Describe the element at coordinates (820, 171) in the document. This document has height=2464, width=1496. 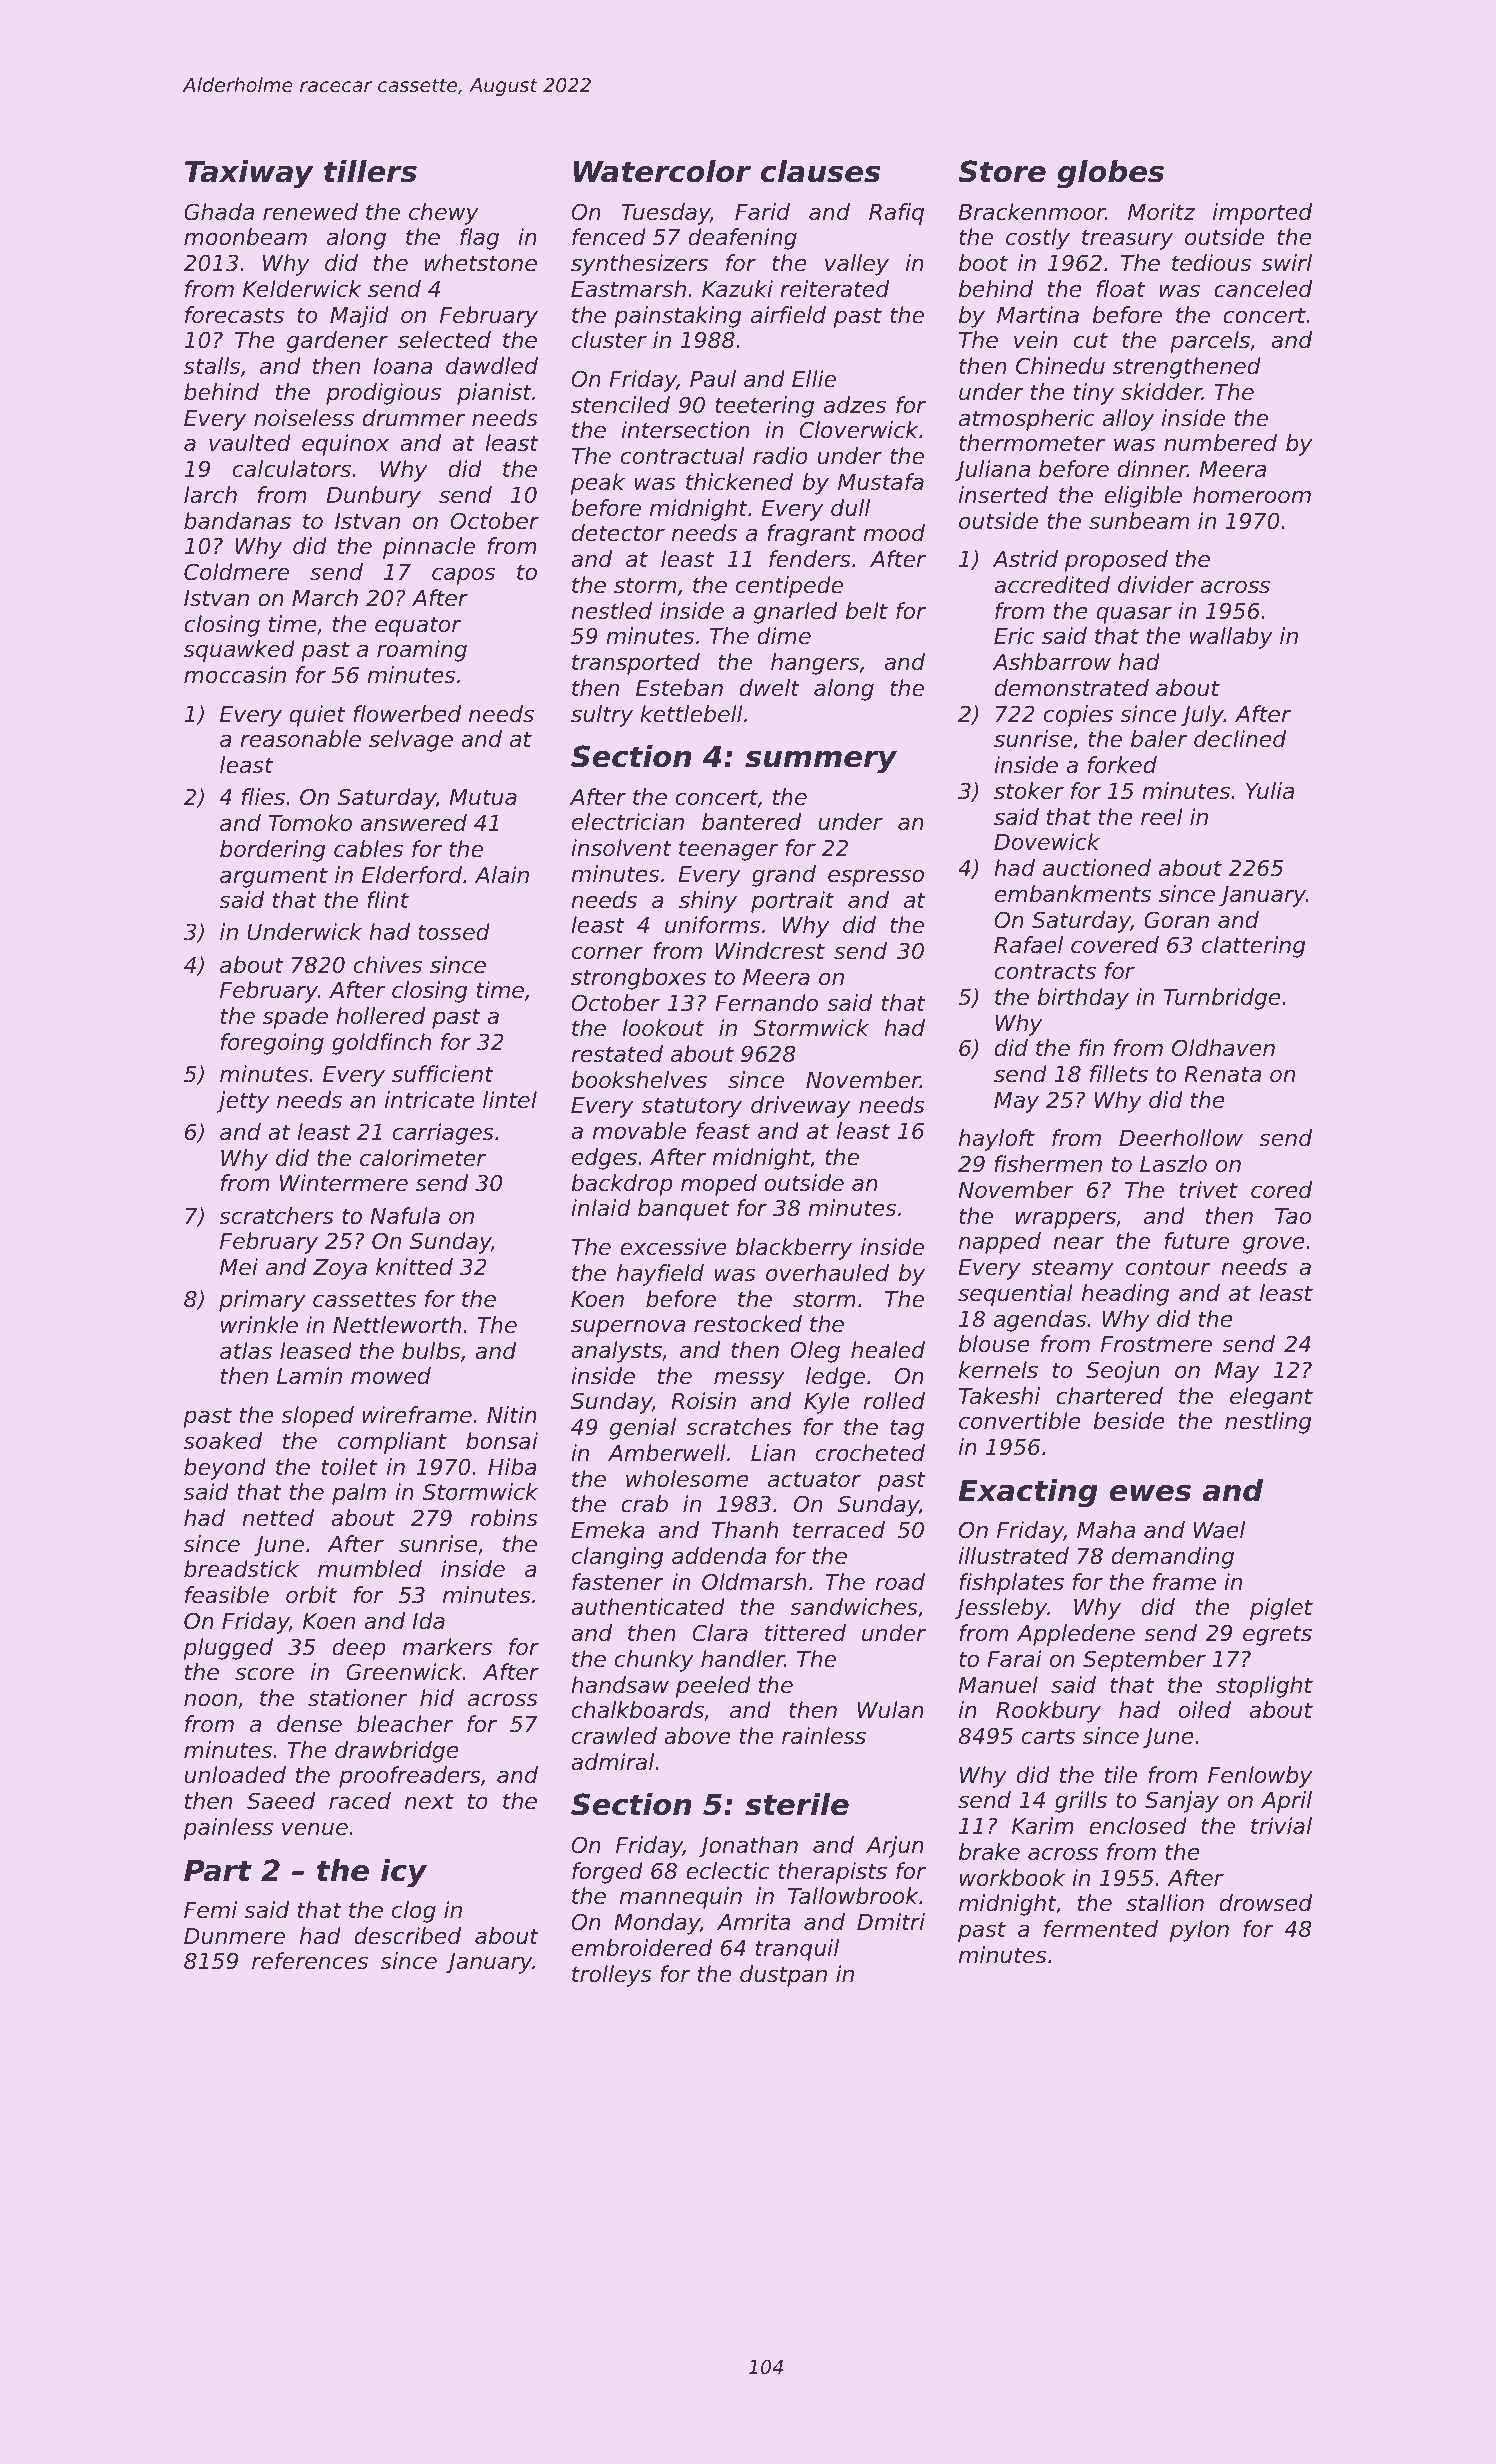
I see `clauses` at that location.
